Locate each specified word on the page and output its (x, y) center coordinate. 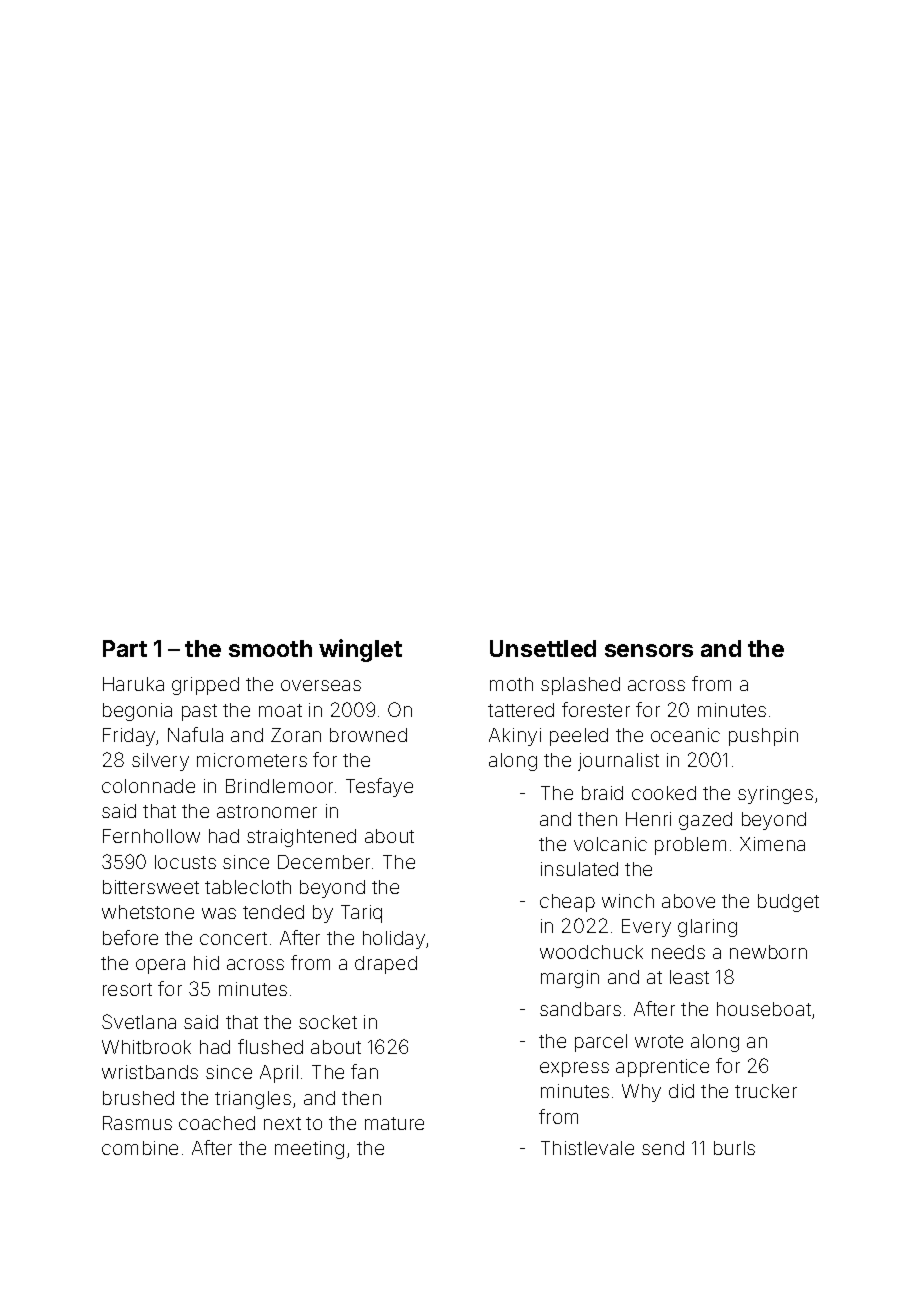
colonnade (148, 786)
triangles (253, 1100)
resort (127, 989)
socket (328, 1022)
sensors (649, 650)
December (324, 862)
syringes (775, 795)
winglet (360, 650)
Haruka (133, 684)
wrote (659, 1041)
